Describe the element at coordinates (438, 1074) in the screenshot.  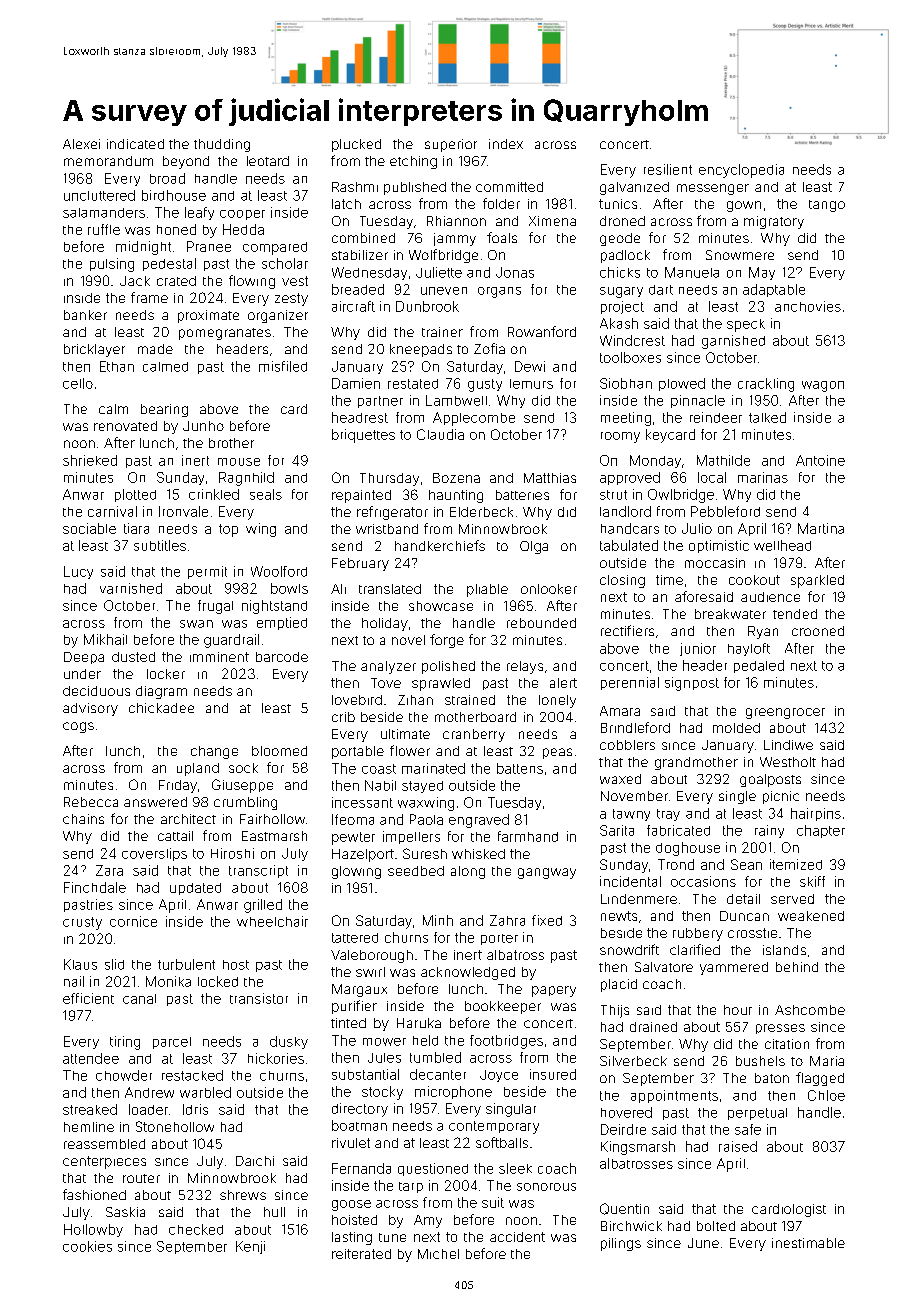
I see `decanter` at that location.
